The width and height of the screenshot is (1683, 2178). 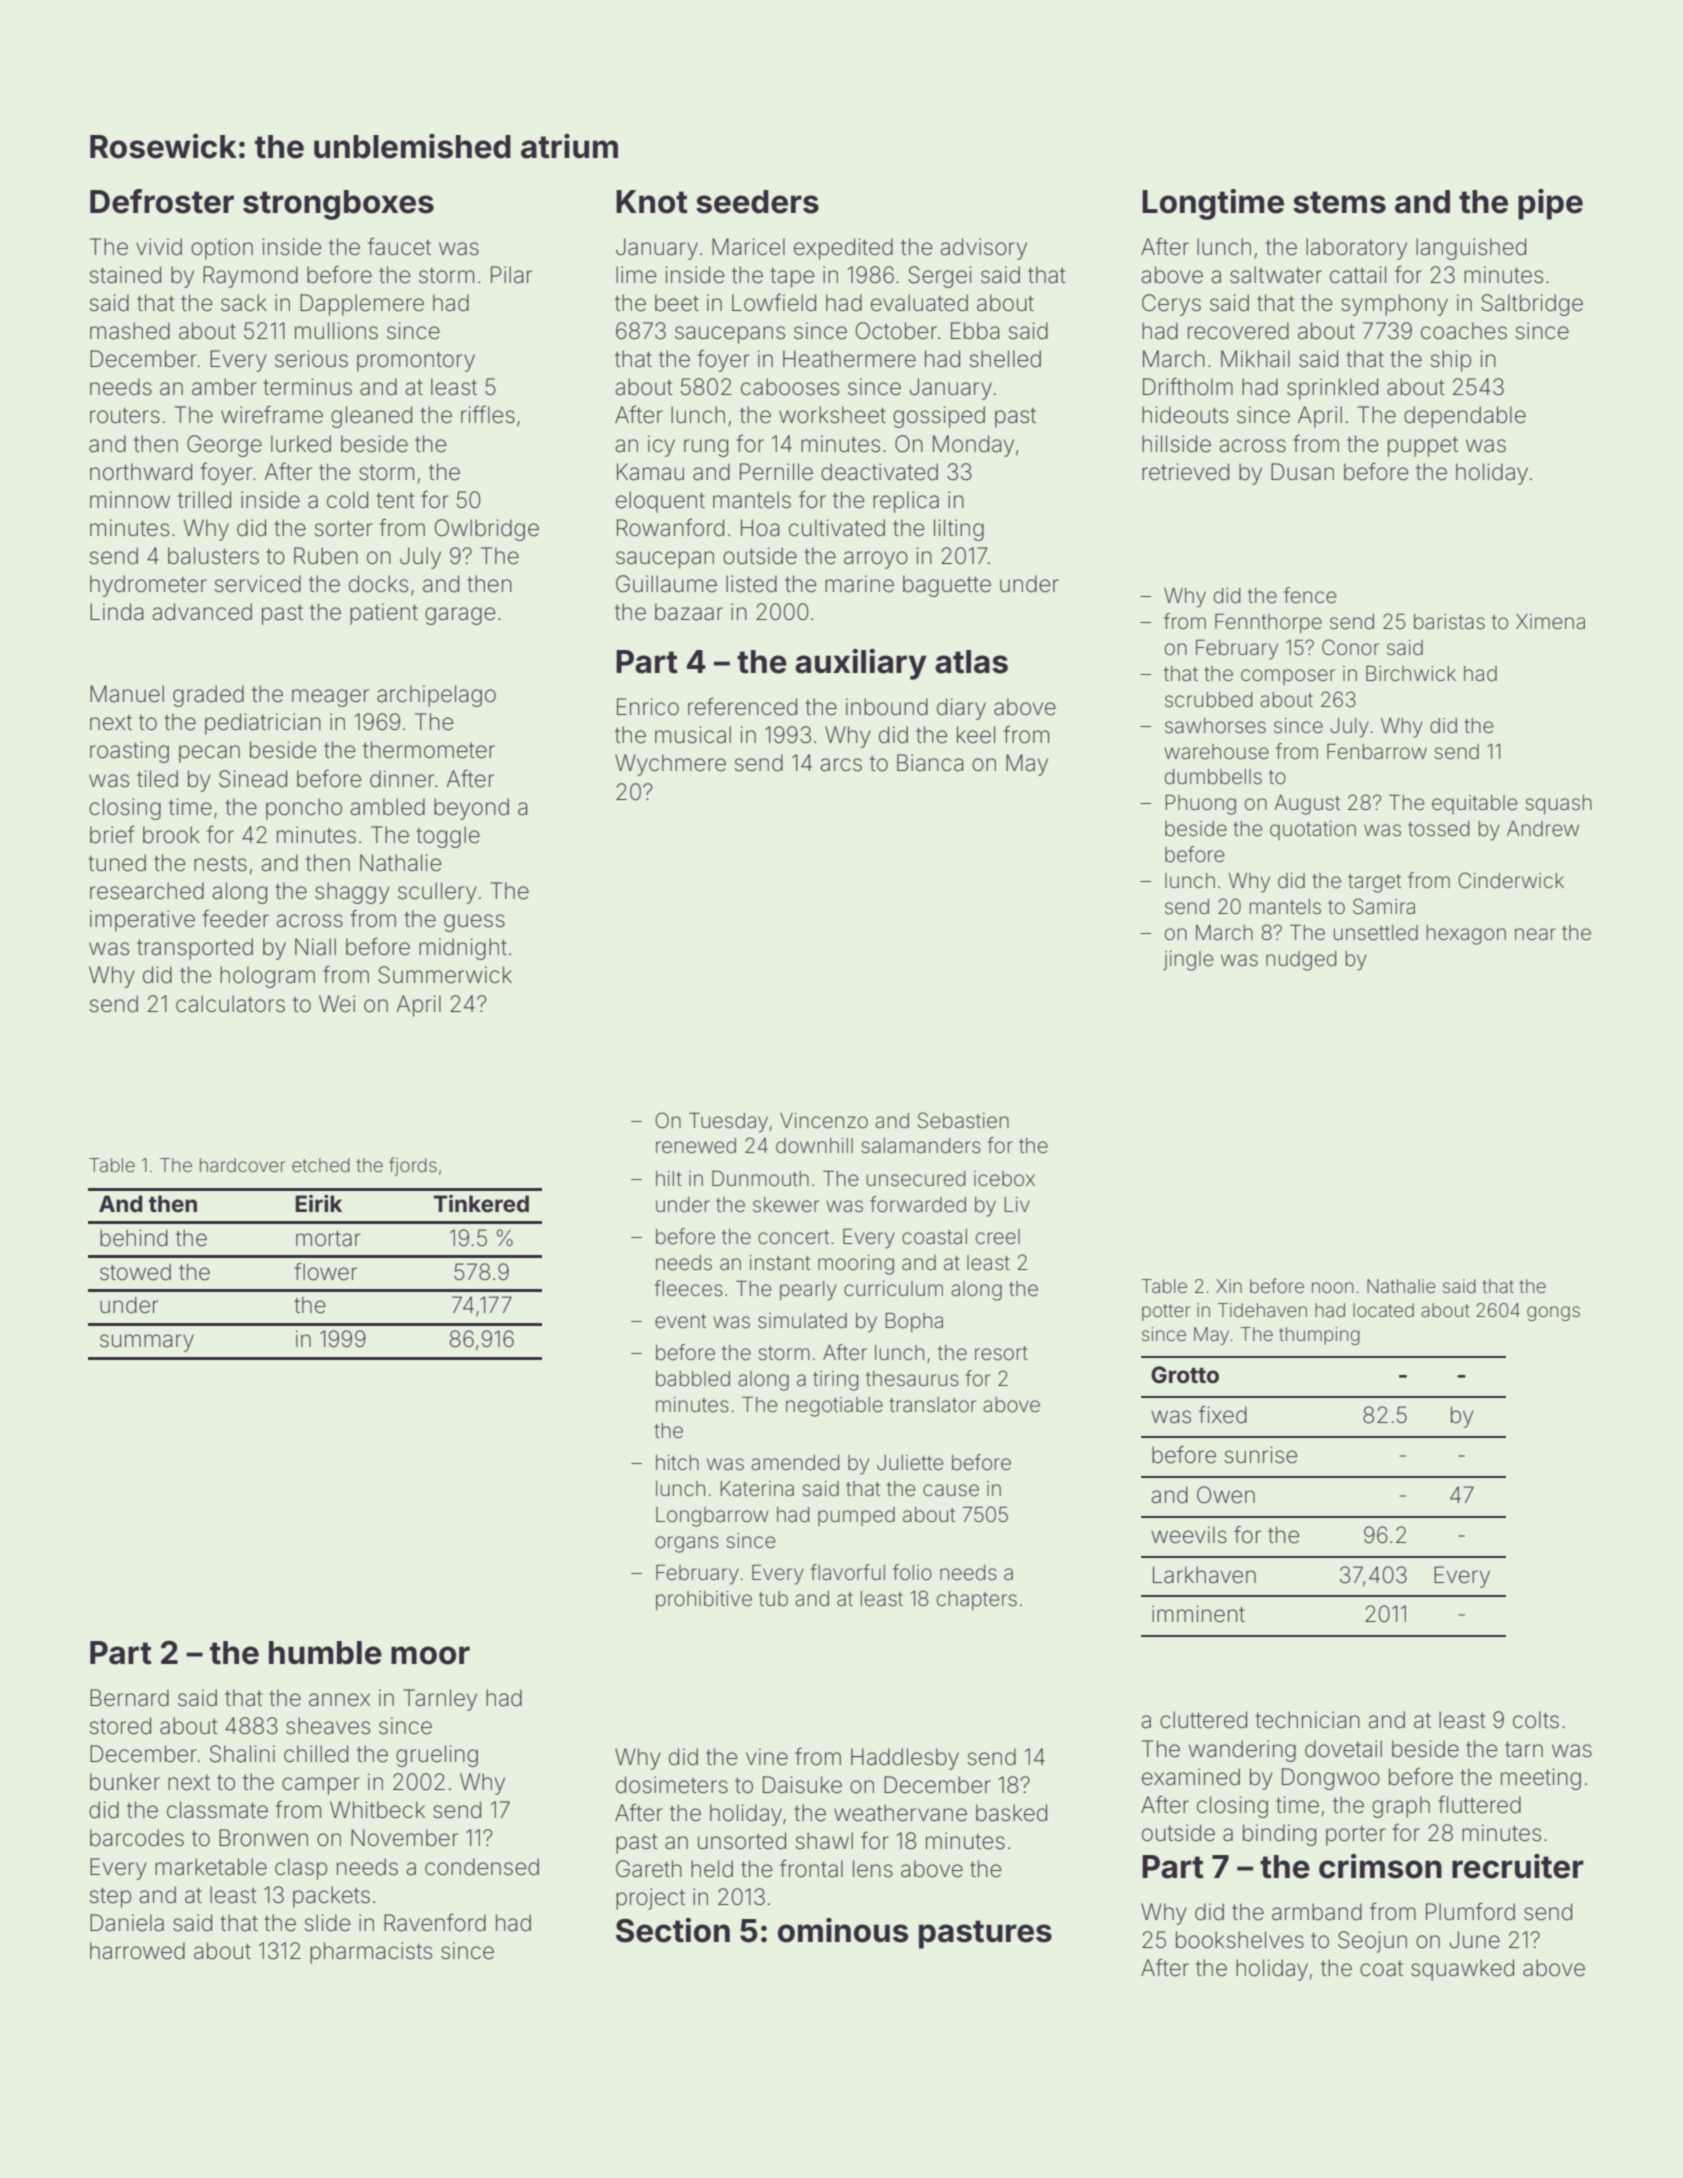 I want to click on sack, so click(x=244, y=303).
